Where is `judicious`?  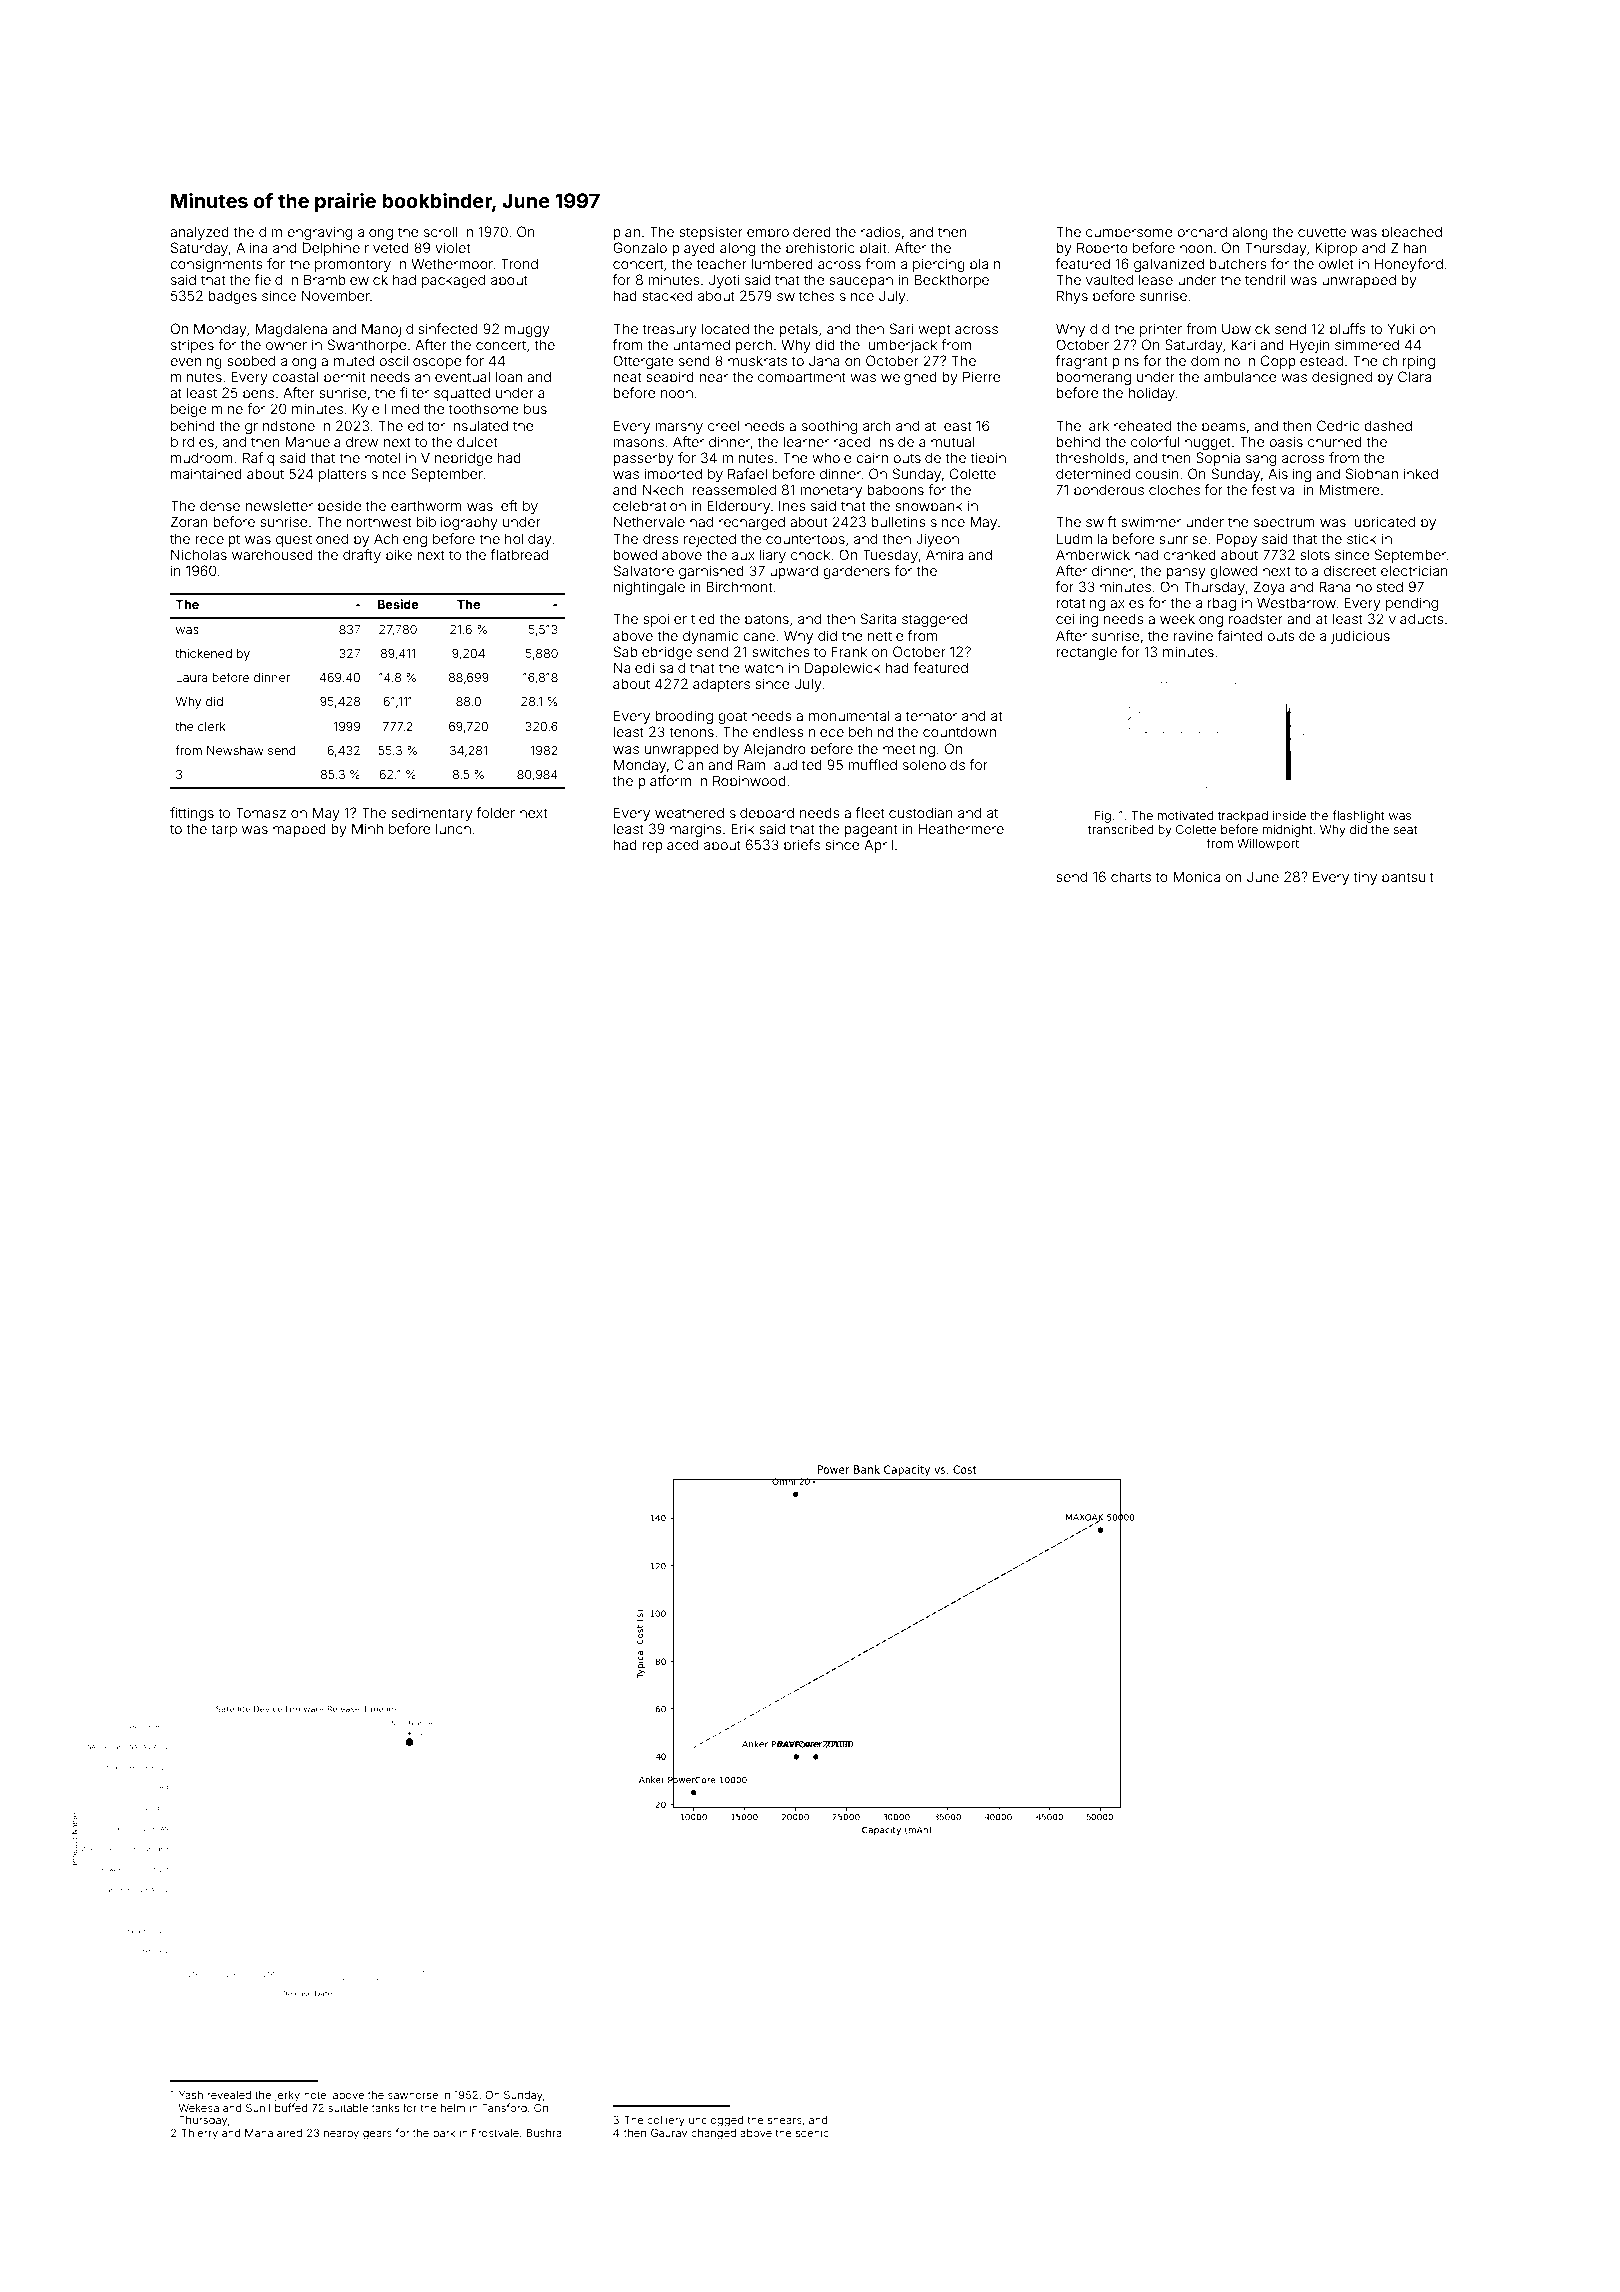
judicious is located at coordinates (1360, 637).
